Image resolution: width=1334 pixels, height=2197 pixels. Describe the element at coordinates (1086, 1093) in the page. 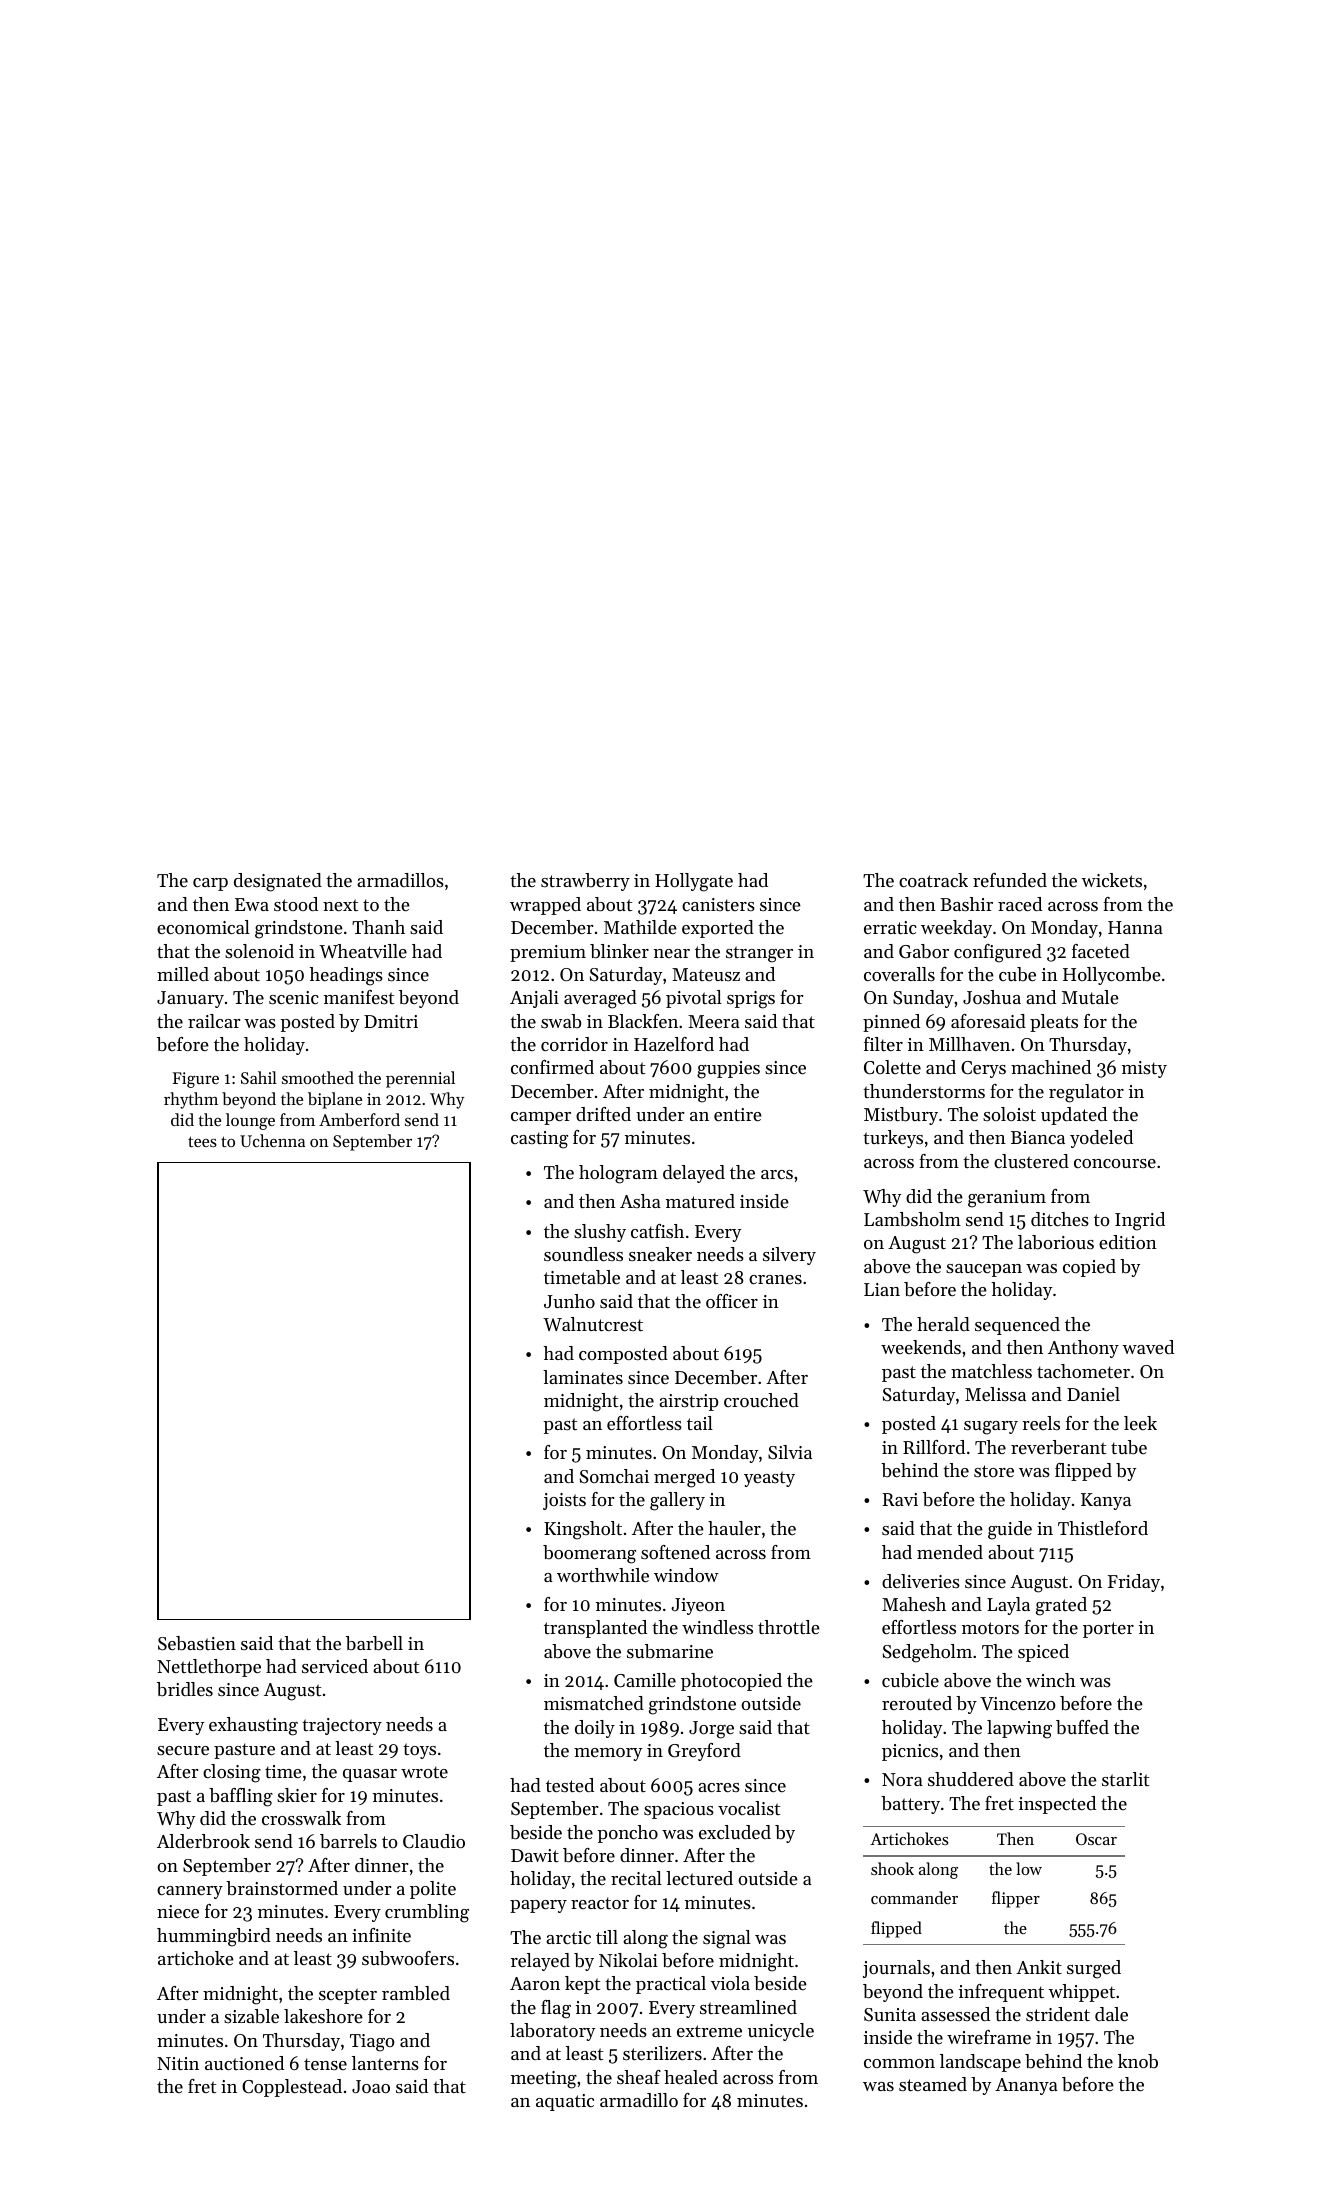

I see `regulator` at that location.
